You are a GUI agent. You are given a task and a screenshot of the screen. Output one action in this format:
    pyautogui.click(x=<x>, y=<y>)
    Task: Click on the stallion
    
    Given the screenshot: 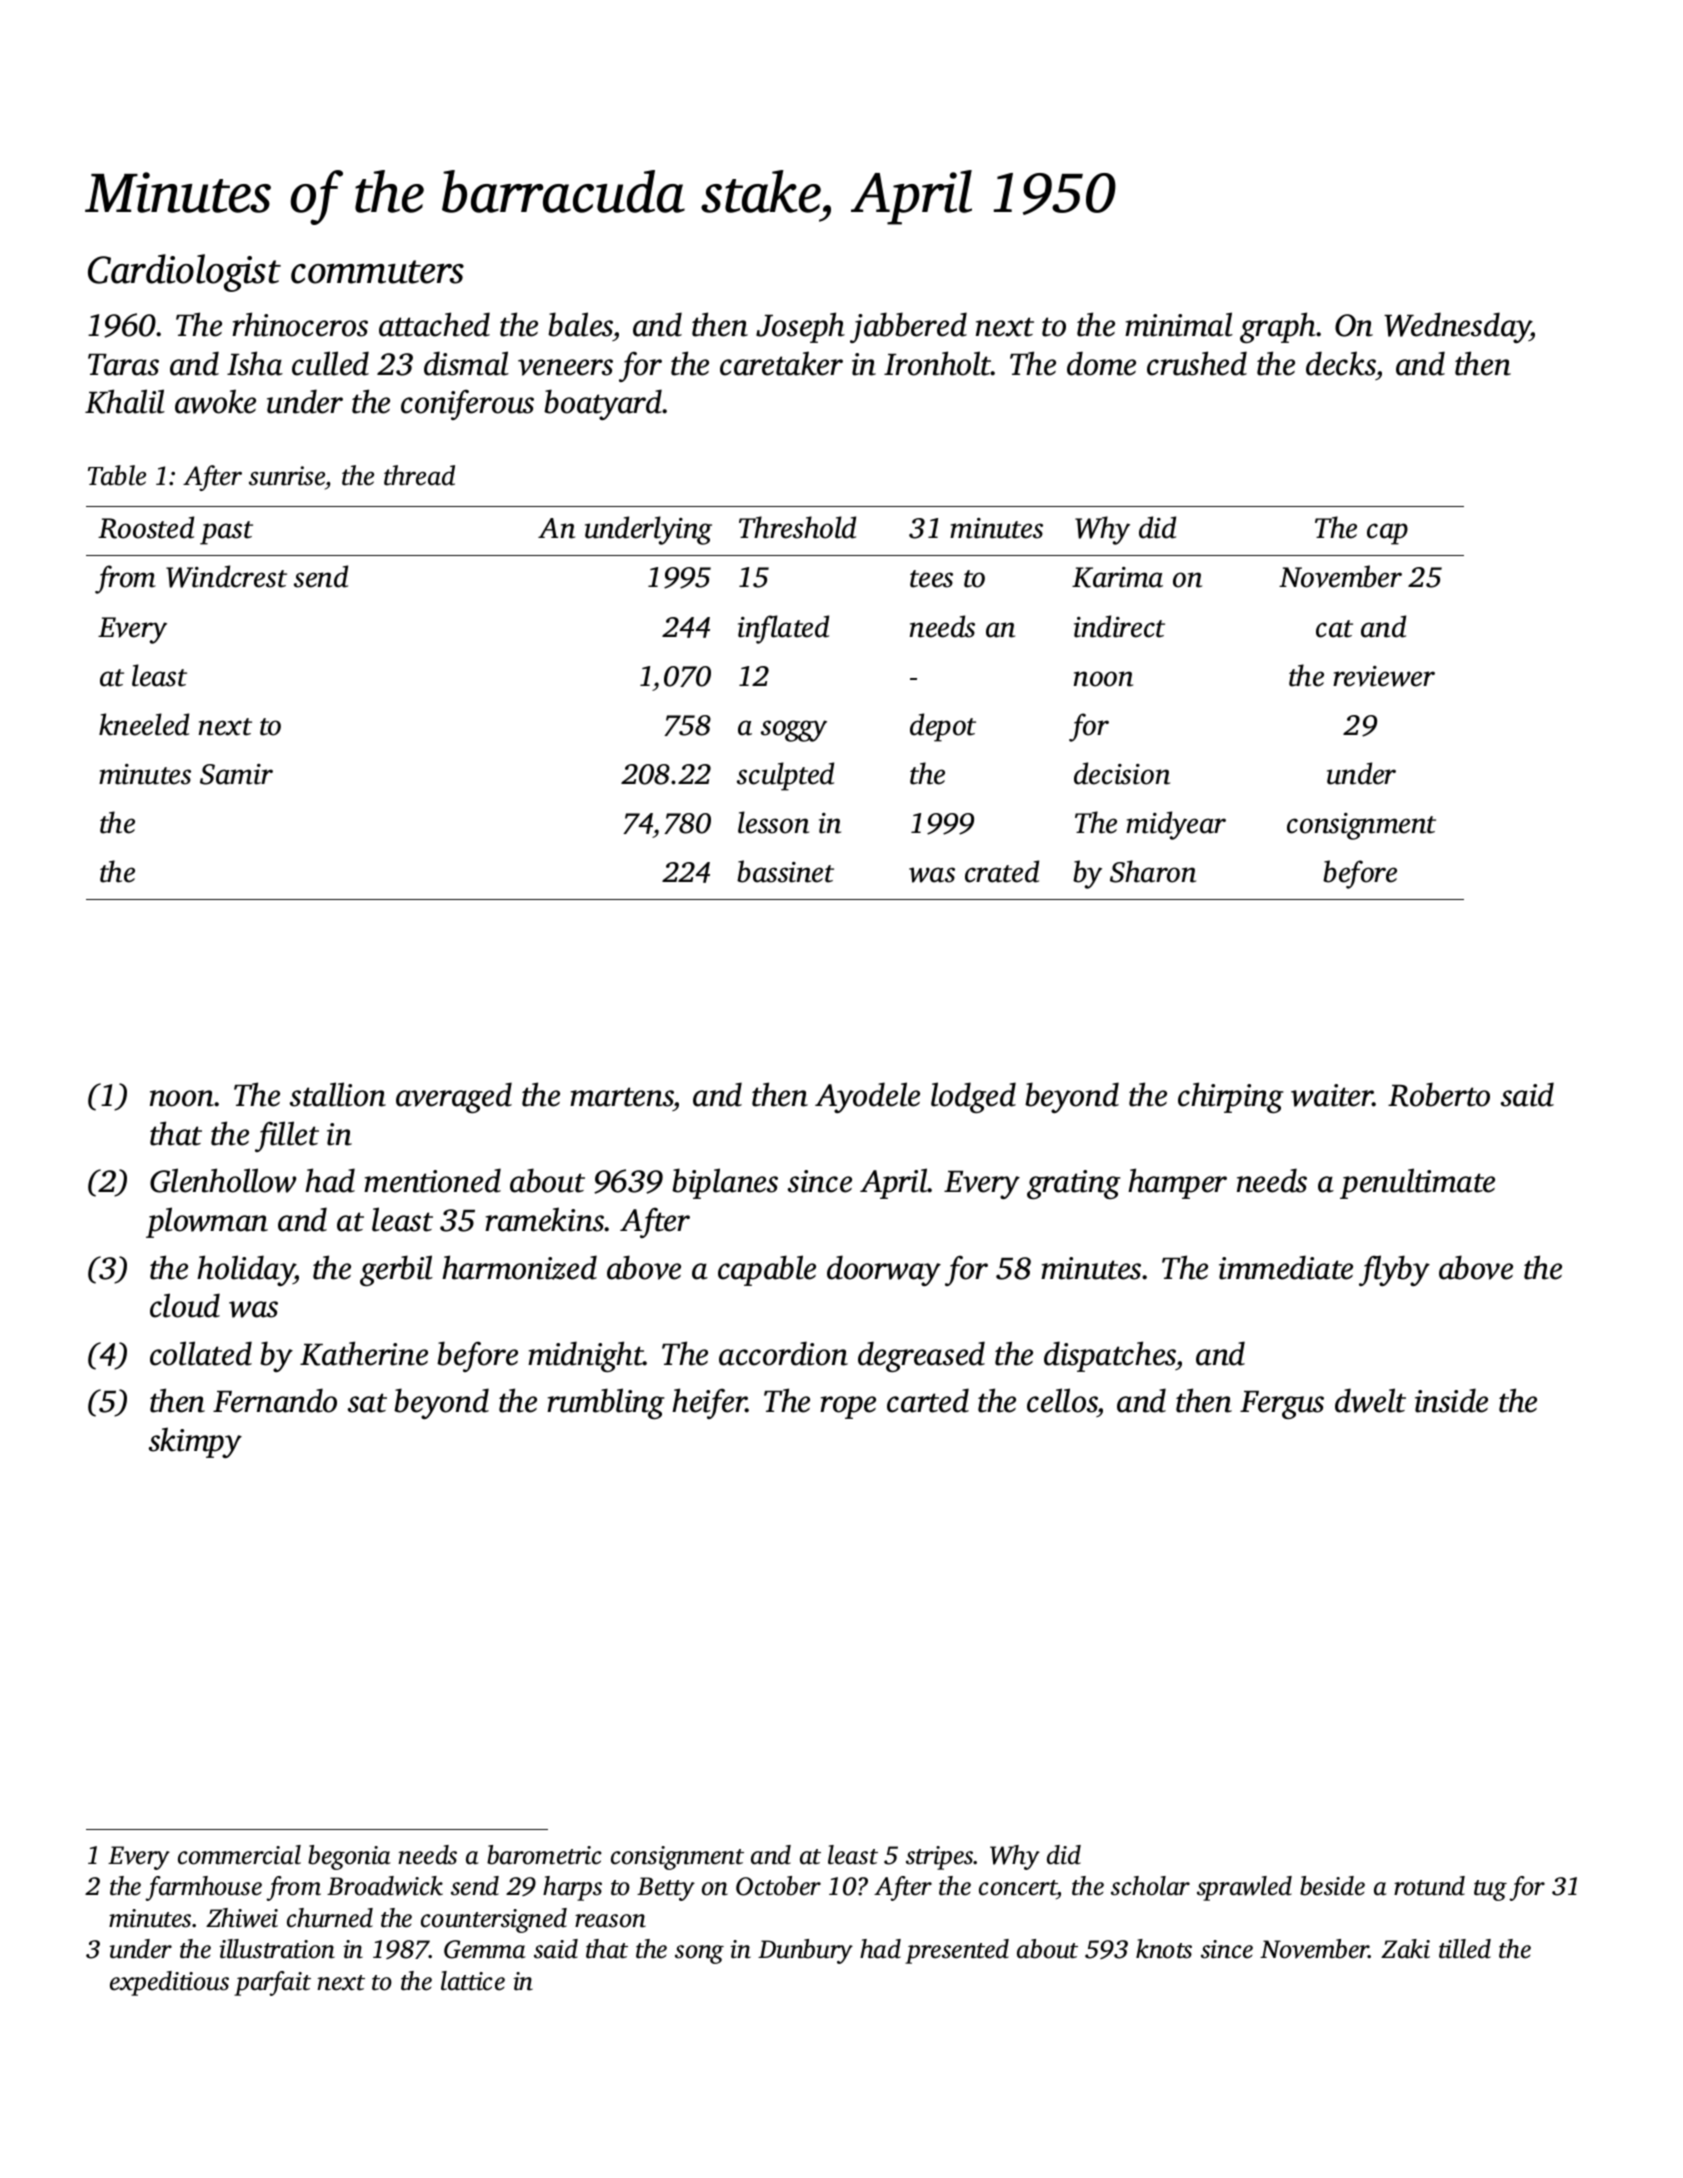 What is the action you would take?
    pyautogui.click(x=338, y=1094)
